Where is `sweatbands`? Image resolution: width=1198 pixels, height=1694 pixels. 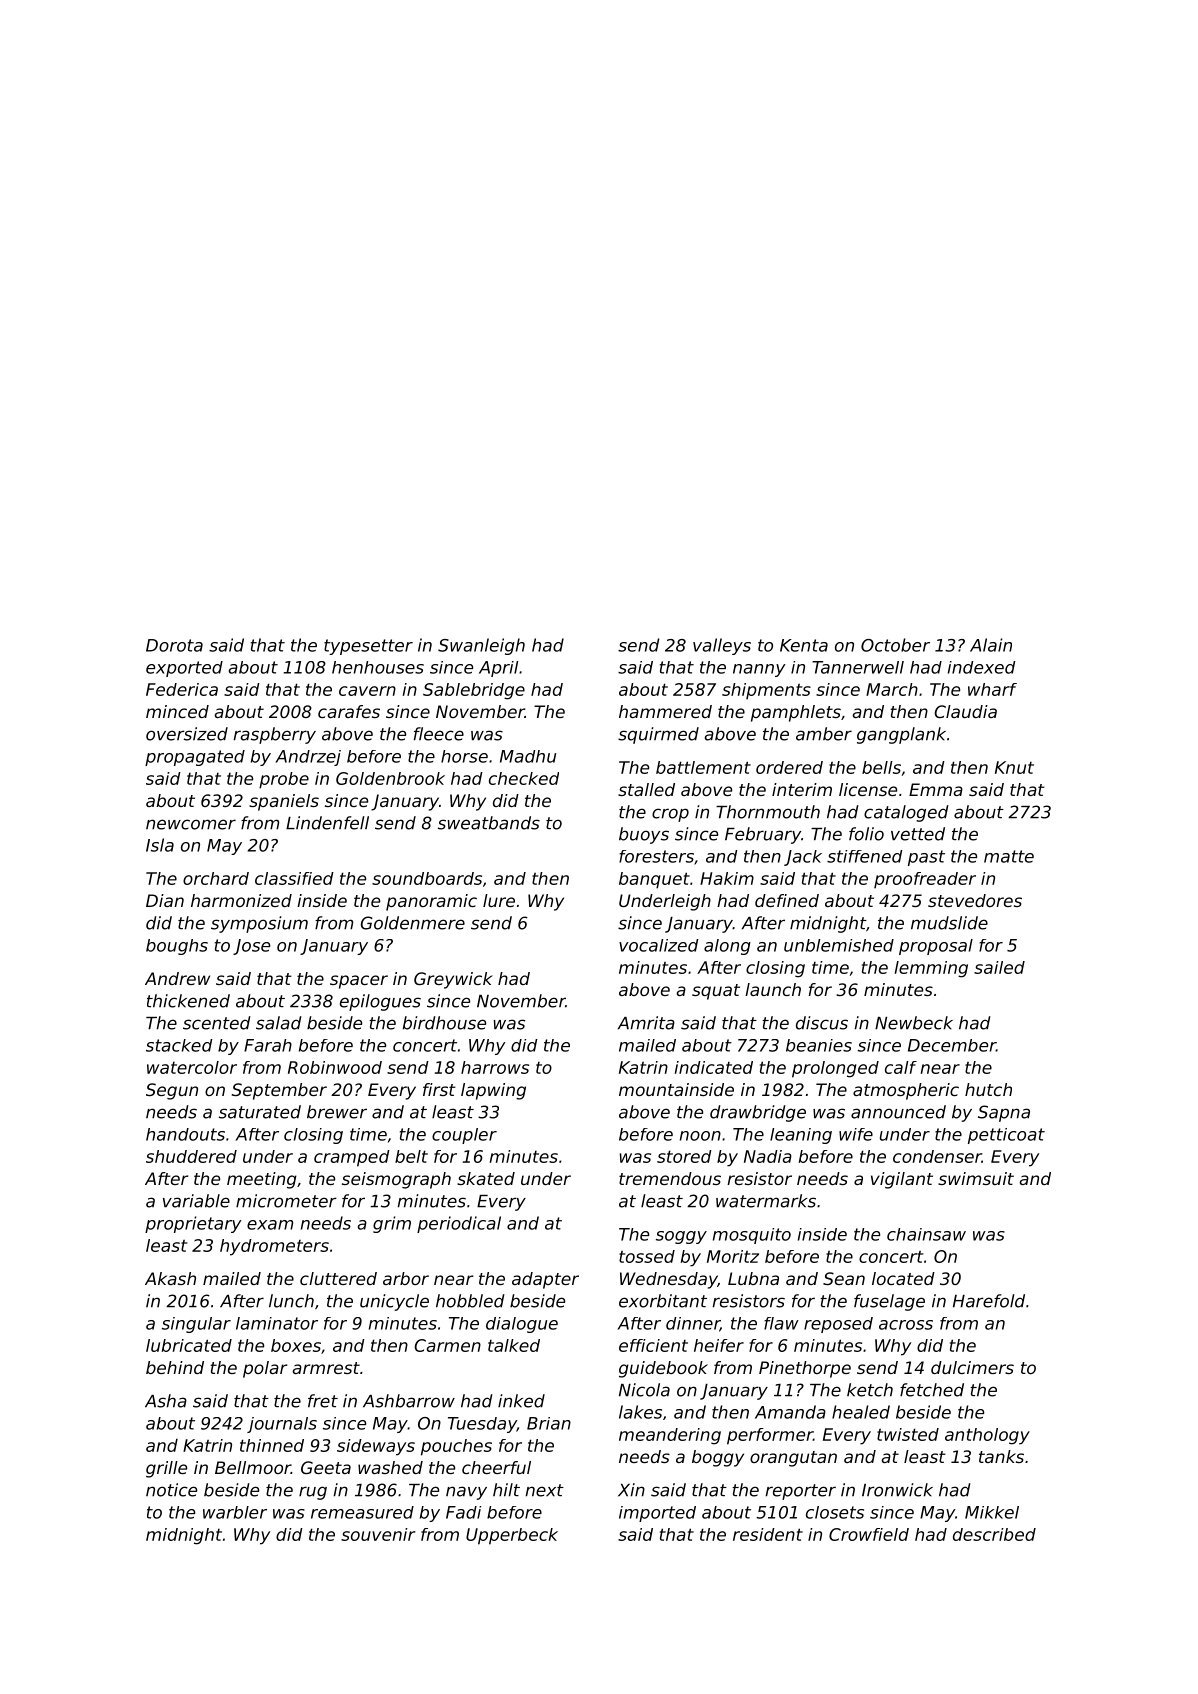 sweatbands is located at coordinates (489, 823).
